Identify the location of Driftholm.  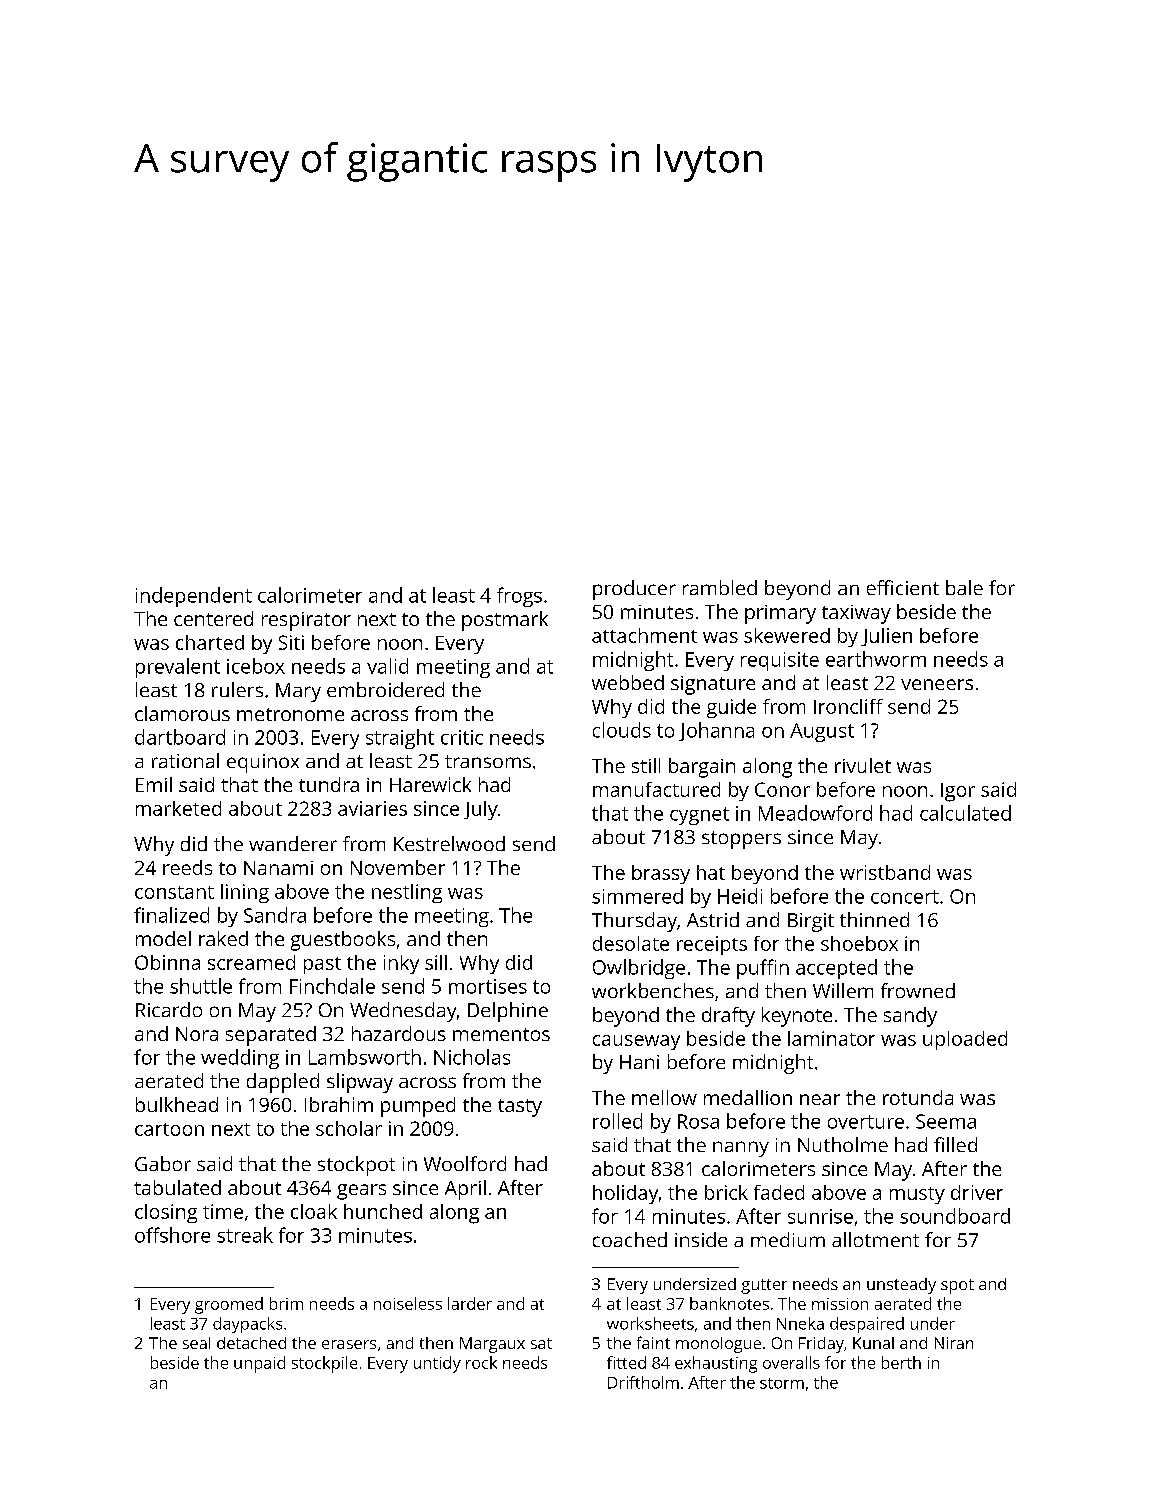
(643, 1382).
